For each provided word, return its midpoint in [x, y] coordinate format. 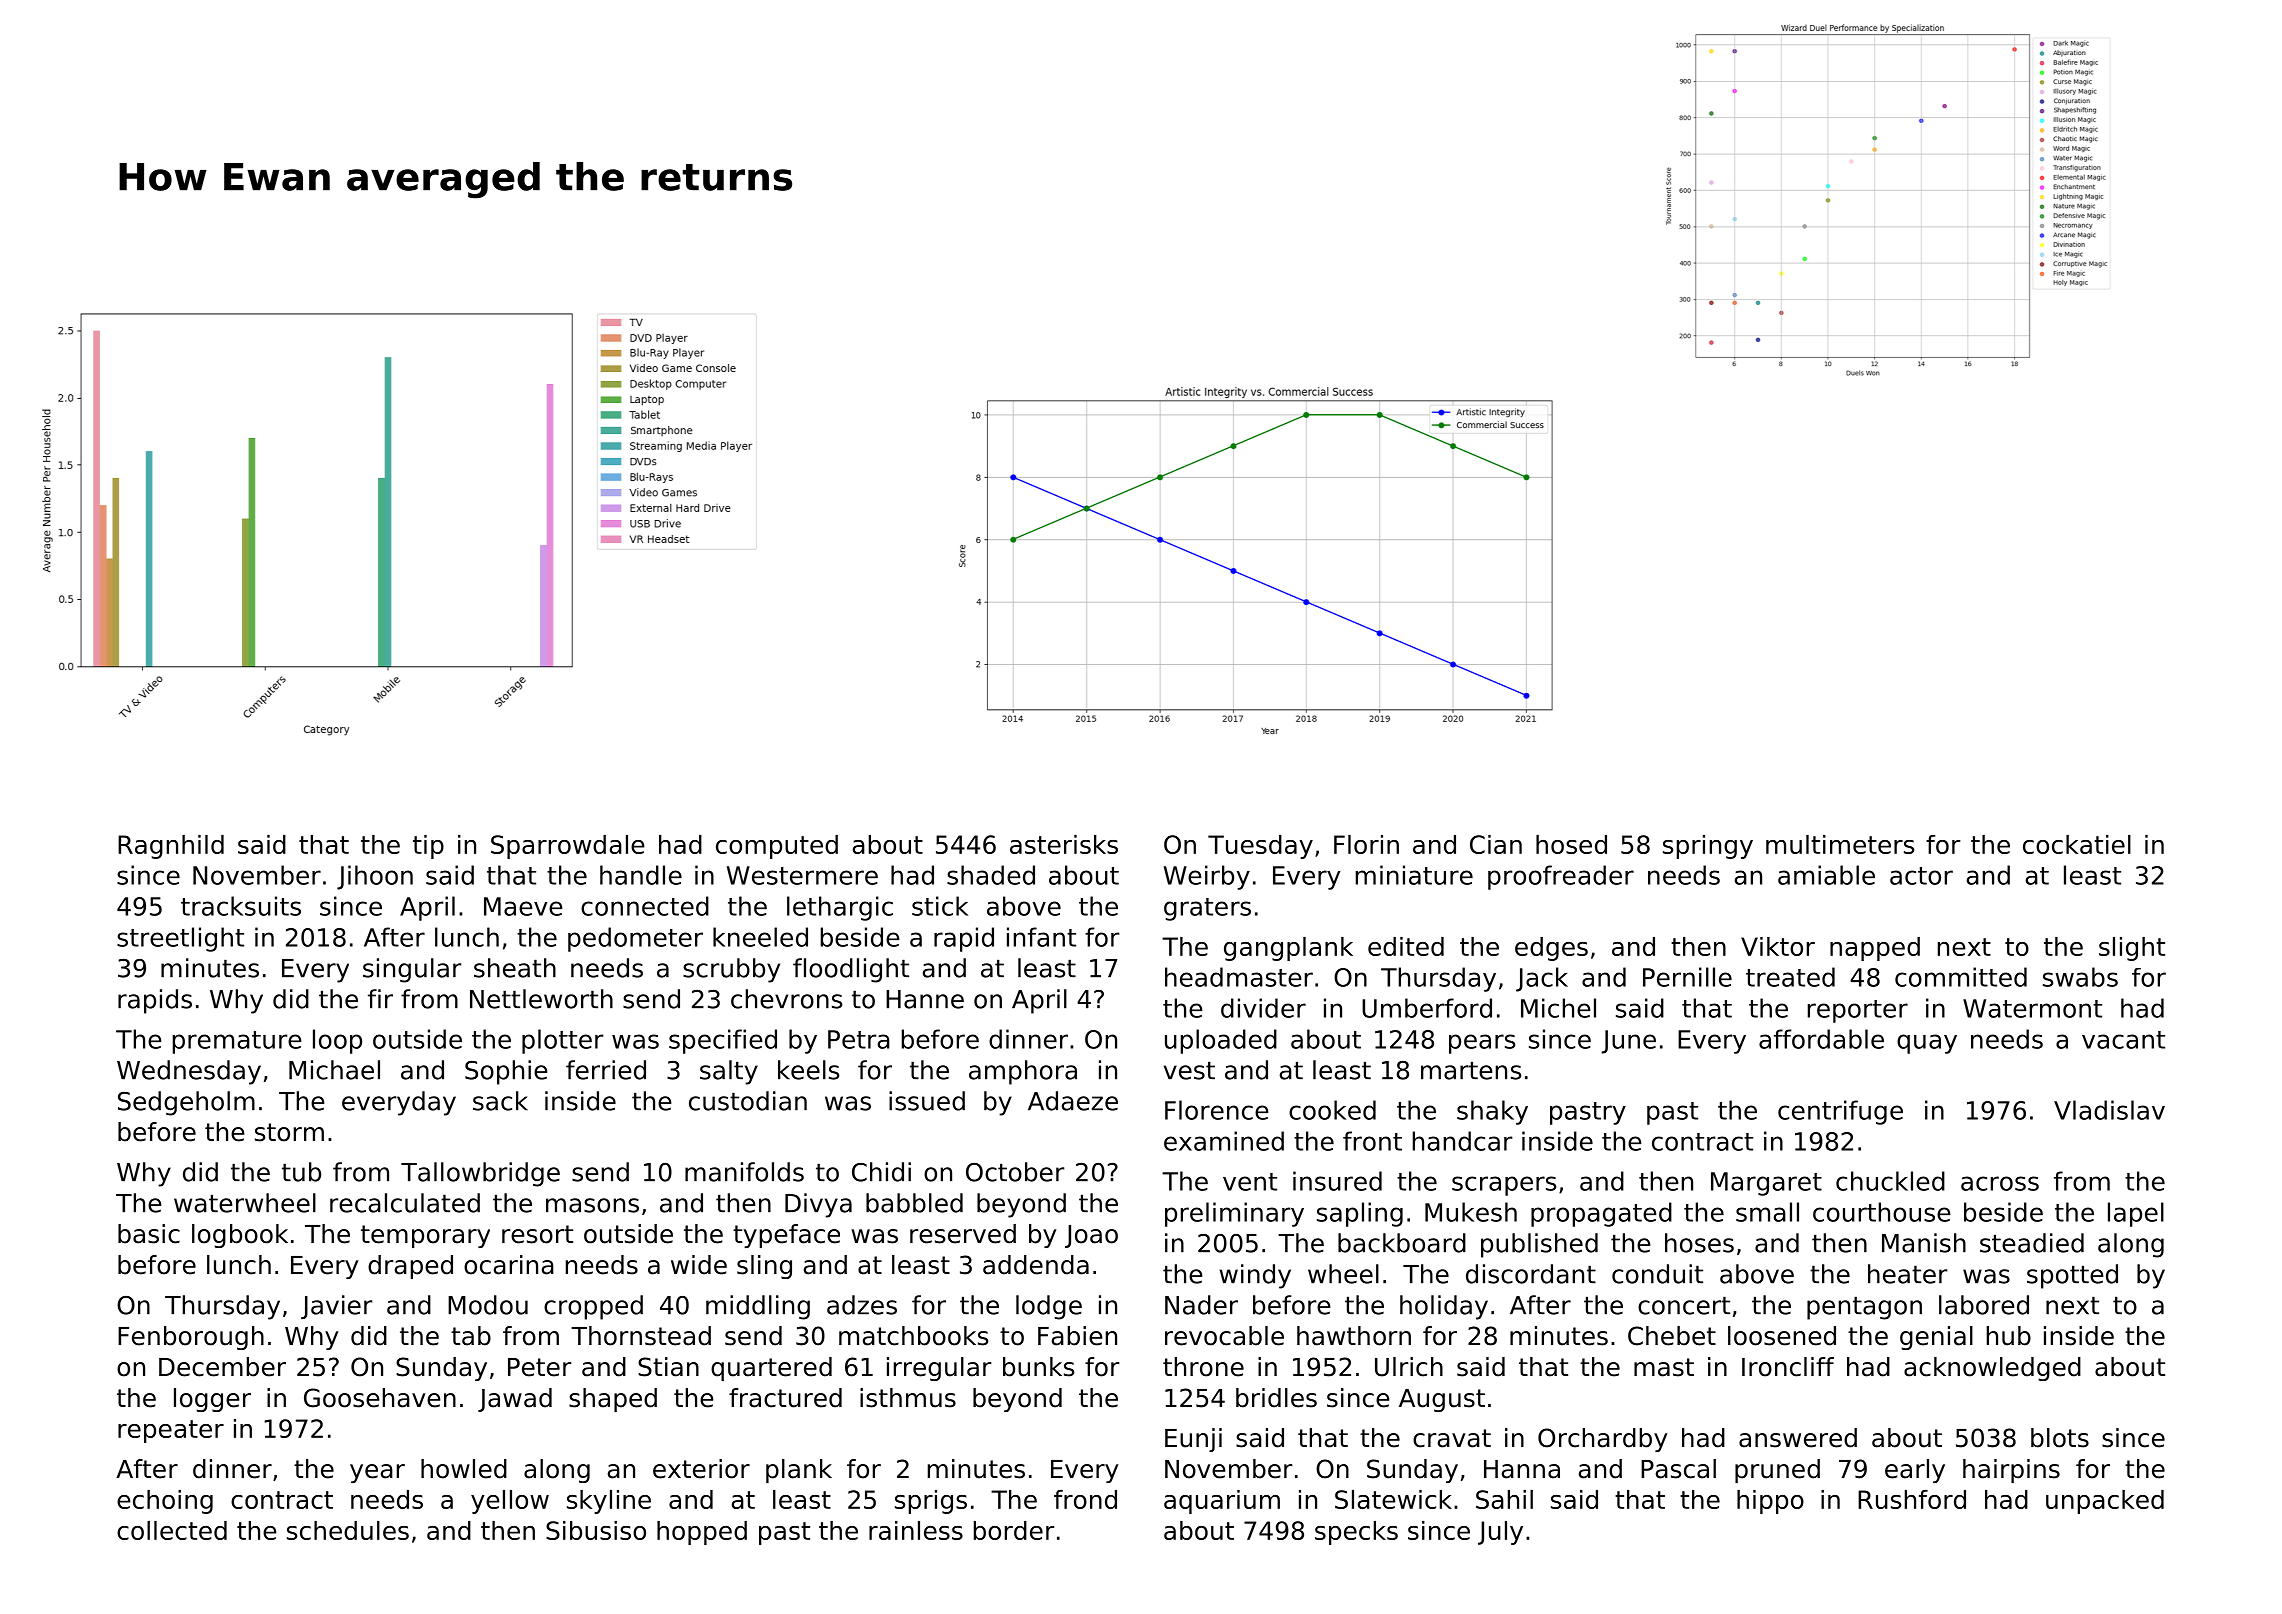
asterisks [1064, 844]
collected [172, 1530]
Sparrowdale [567, 847]
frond [1085, 1499]
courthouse [1881, 1212]
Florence [1216, 1110]
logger [212, 1400]
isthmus [908, 1398]
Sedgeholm [186, 1103]
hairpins [2011, 1471]
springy [1708, 847]
